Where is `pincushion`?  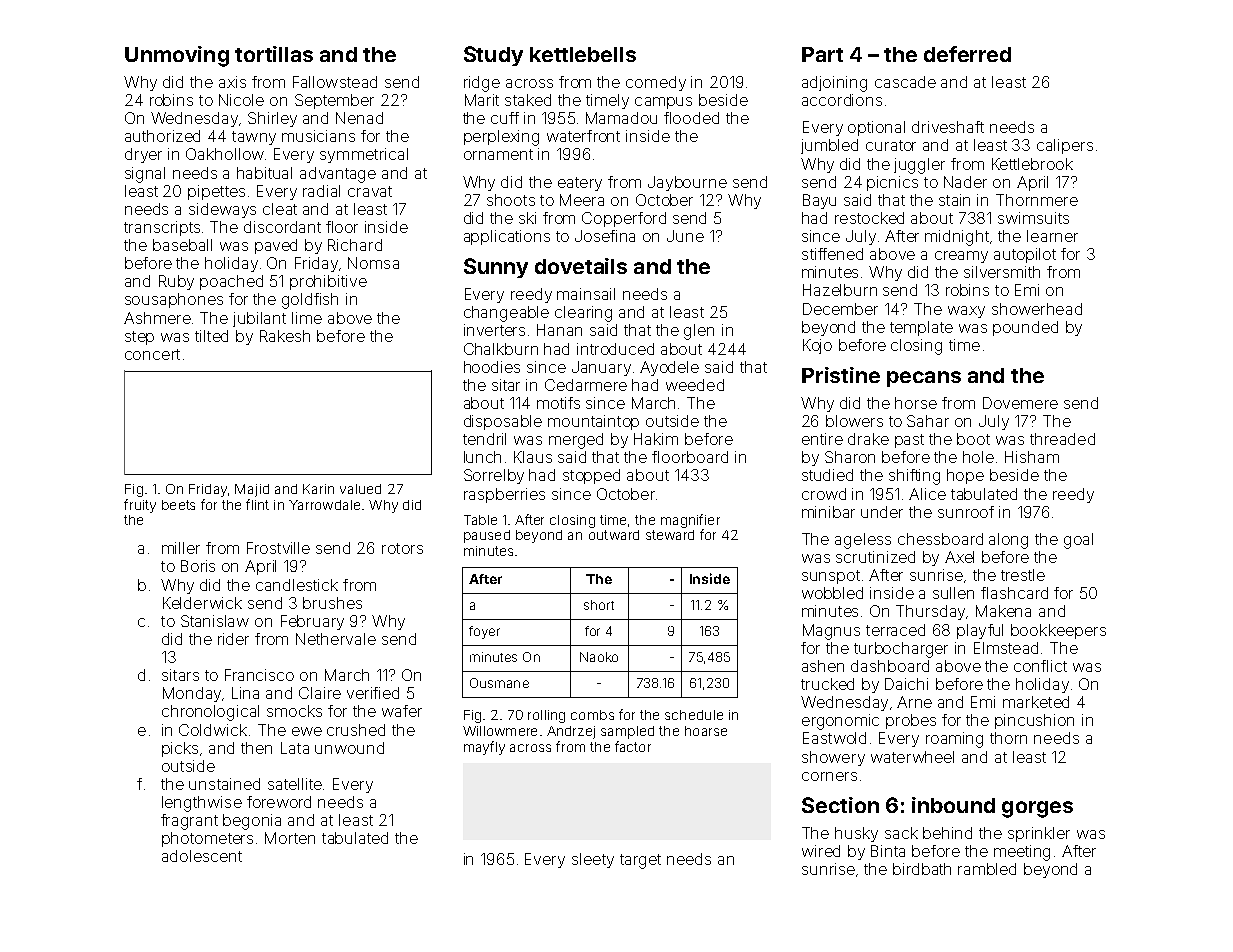 pincushion is located at coordinates (1034, 721).
